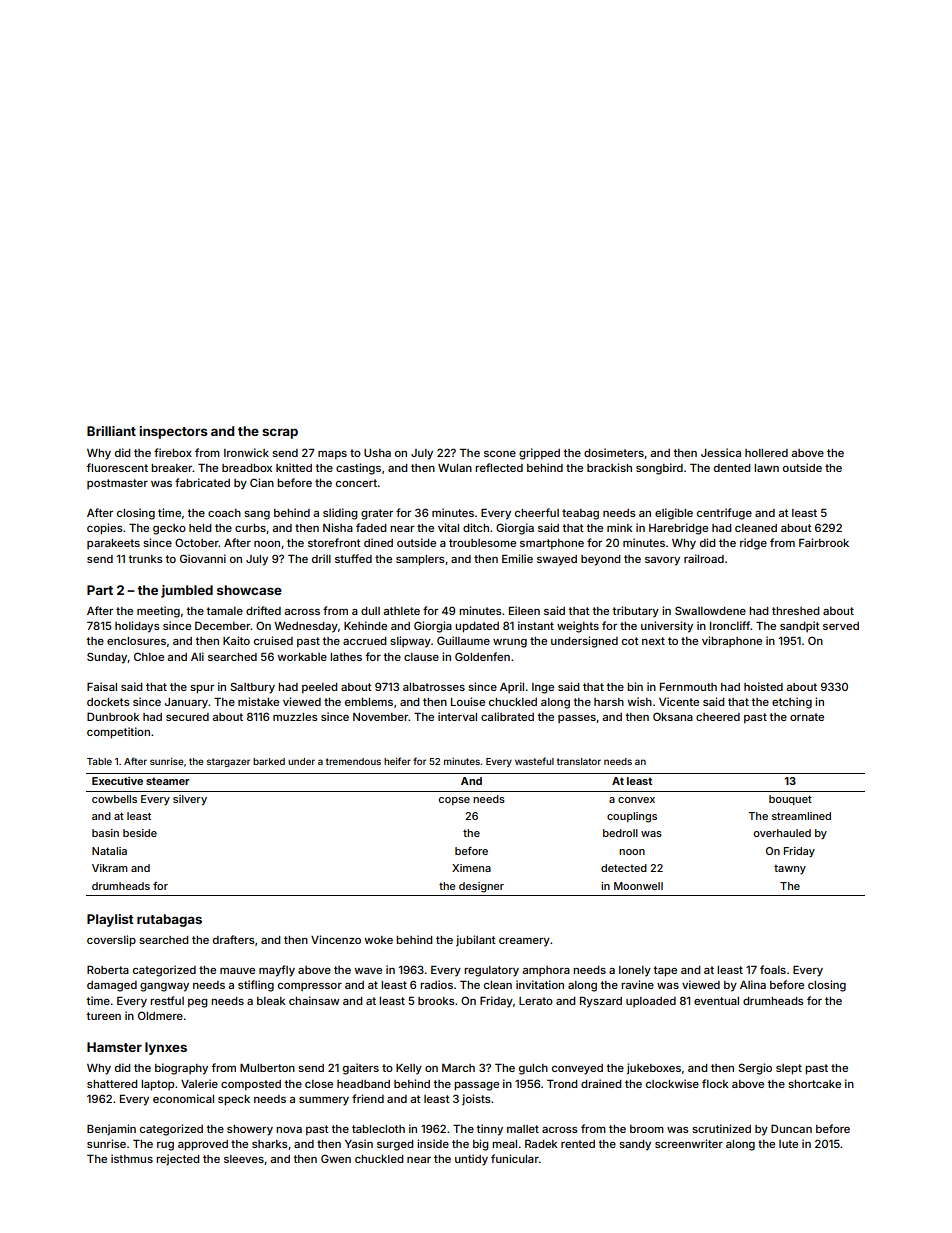 The image size is (952, 1233). I want to click on served, so click(841, 626).
